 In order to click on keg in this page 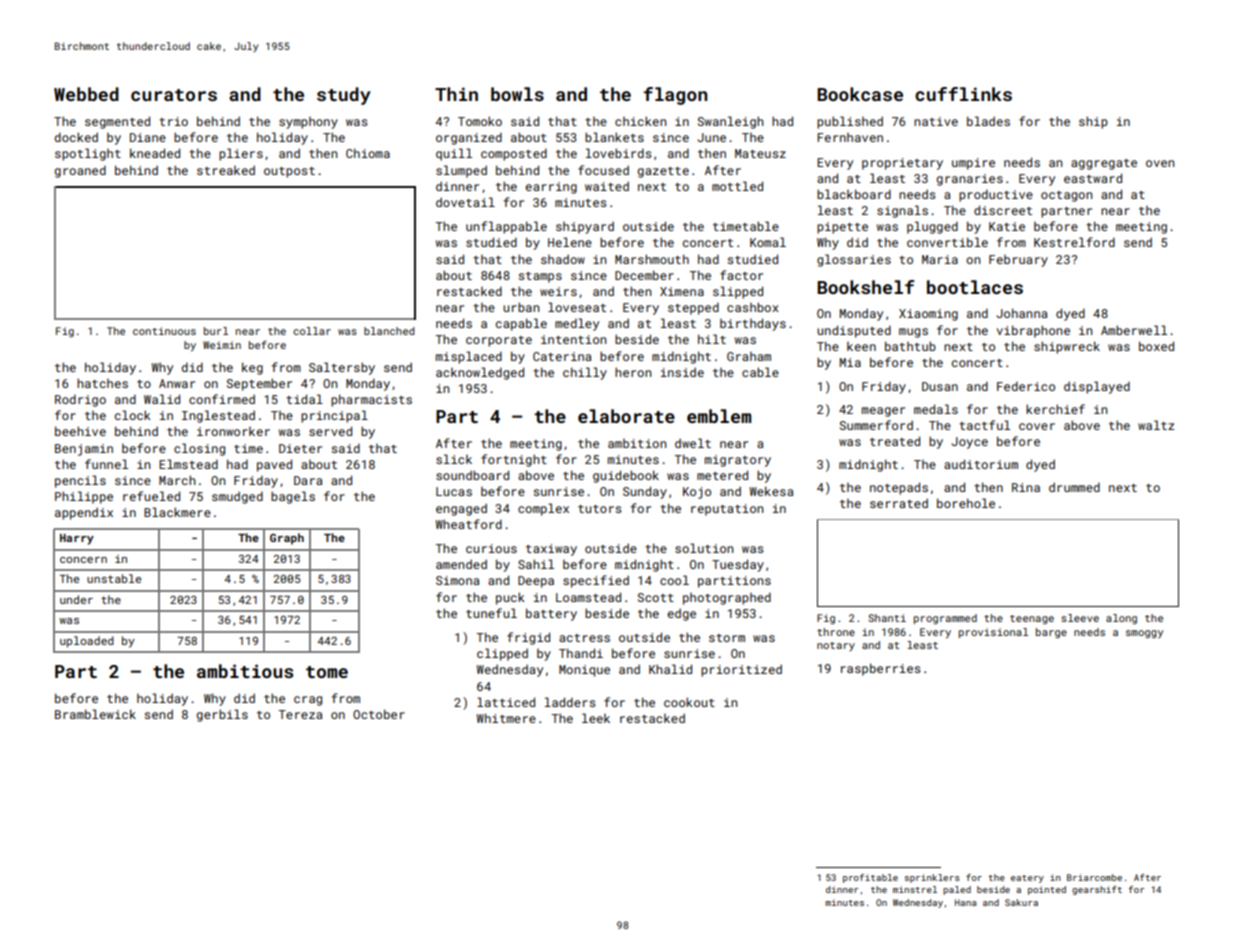, I will do `click(252, 368)`.
